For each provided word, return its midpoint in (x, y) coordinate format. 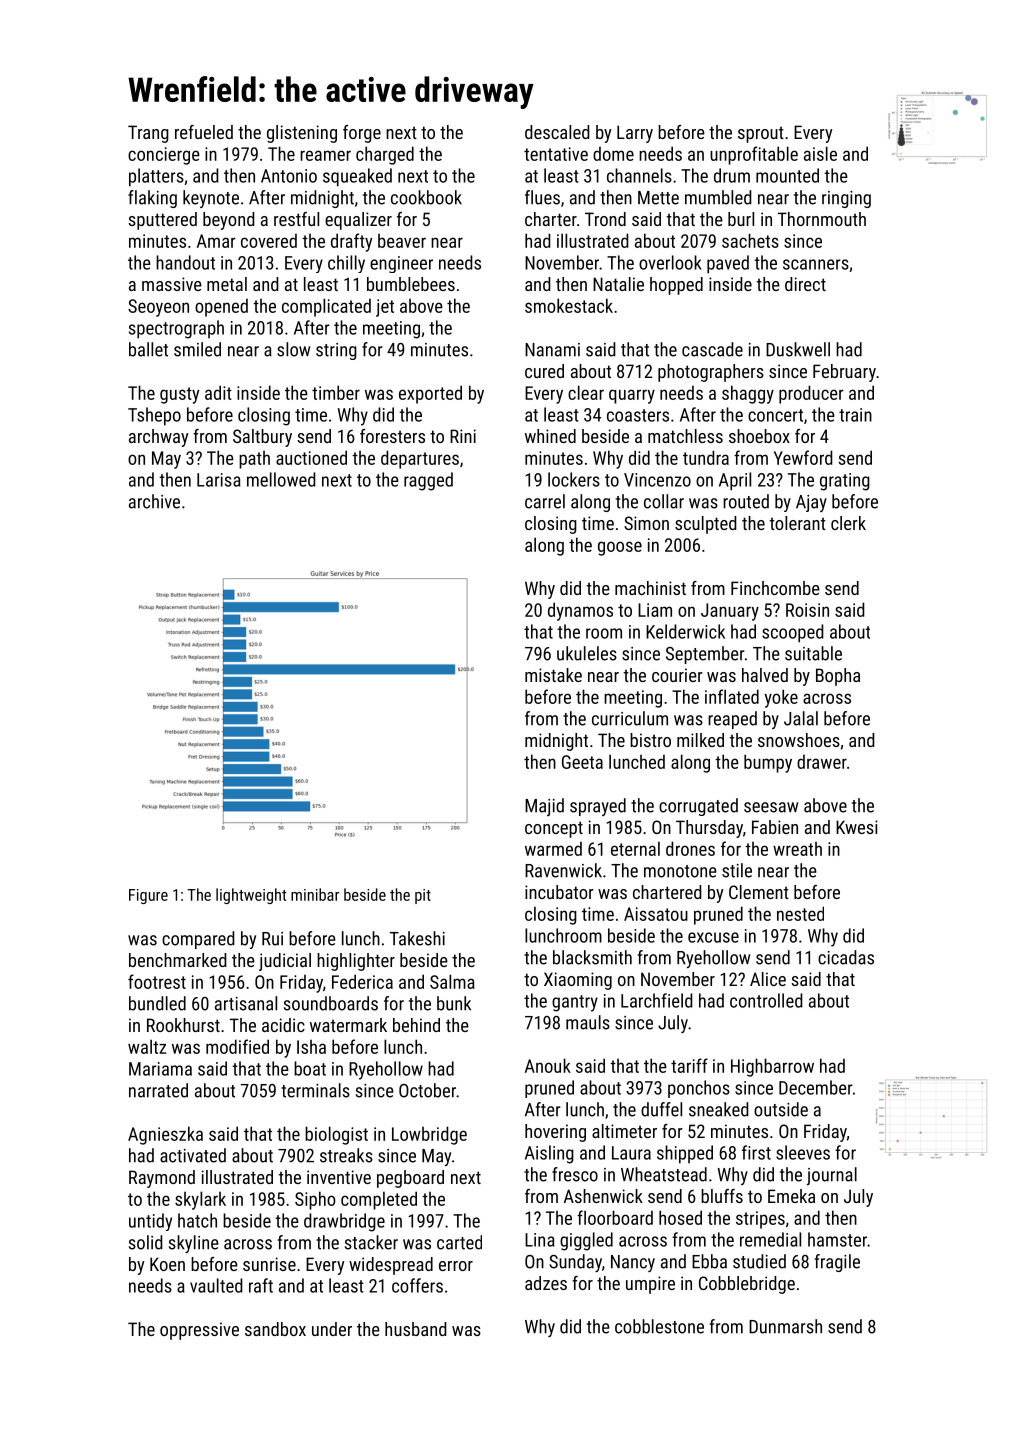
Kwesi (857, 827)
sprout (761, 135)
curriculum (630, 718)
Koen (167, 1264)
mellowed (281, 479)
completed (379, 1200)
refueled (204, 132)
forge (362, 134)
